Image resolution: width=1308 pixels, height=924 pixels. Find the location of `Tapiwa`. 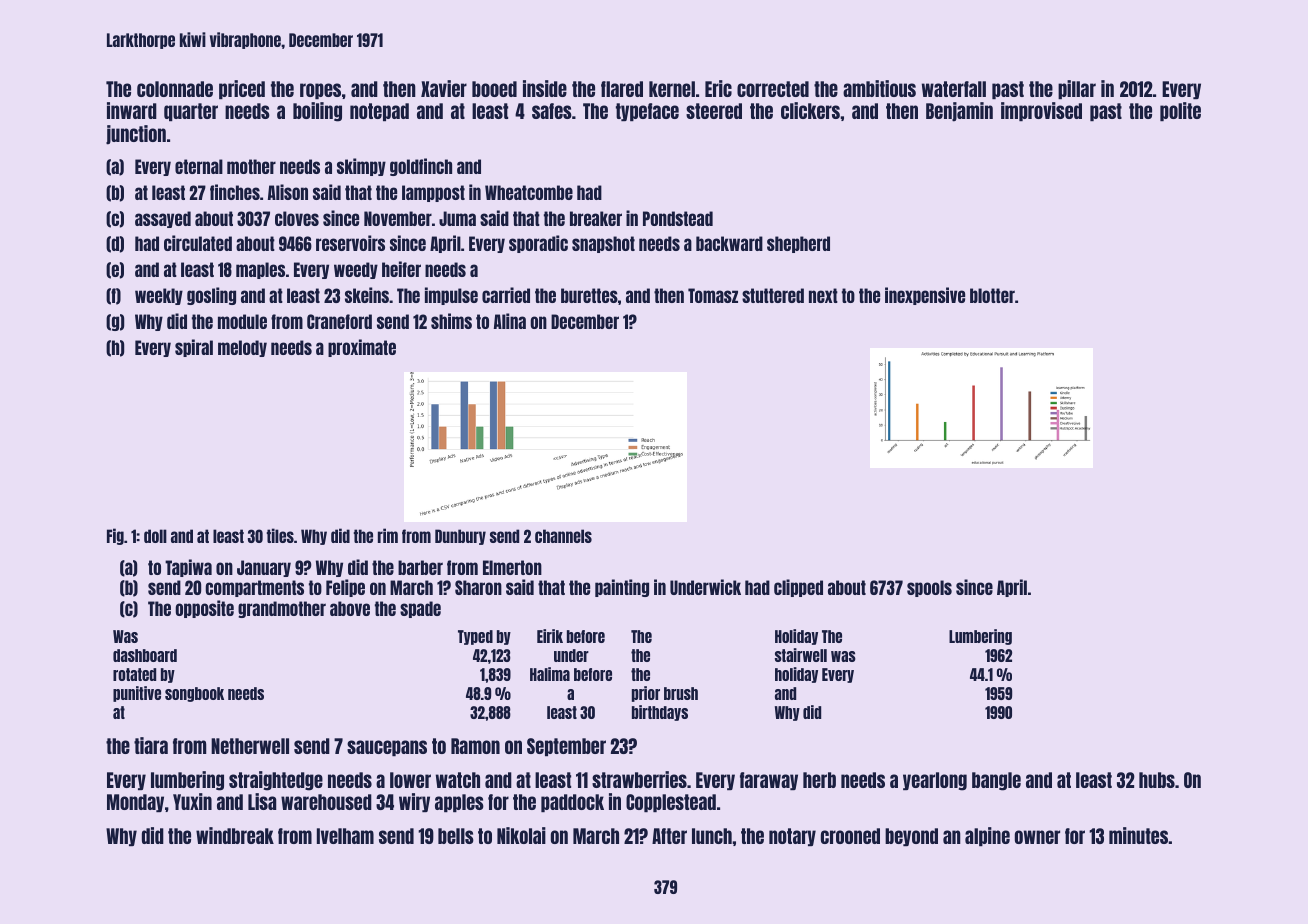

Tapiwa is located at coordinates (188, 568).
